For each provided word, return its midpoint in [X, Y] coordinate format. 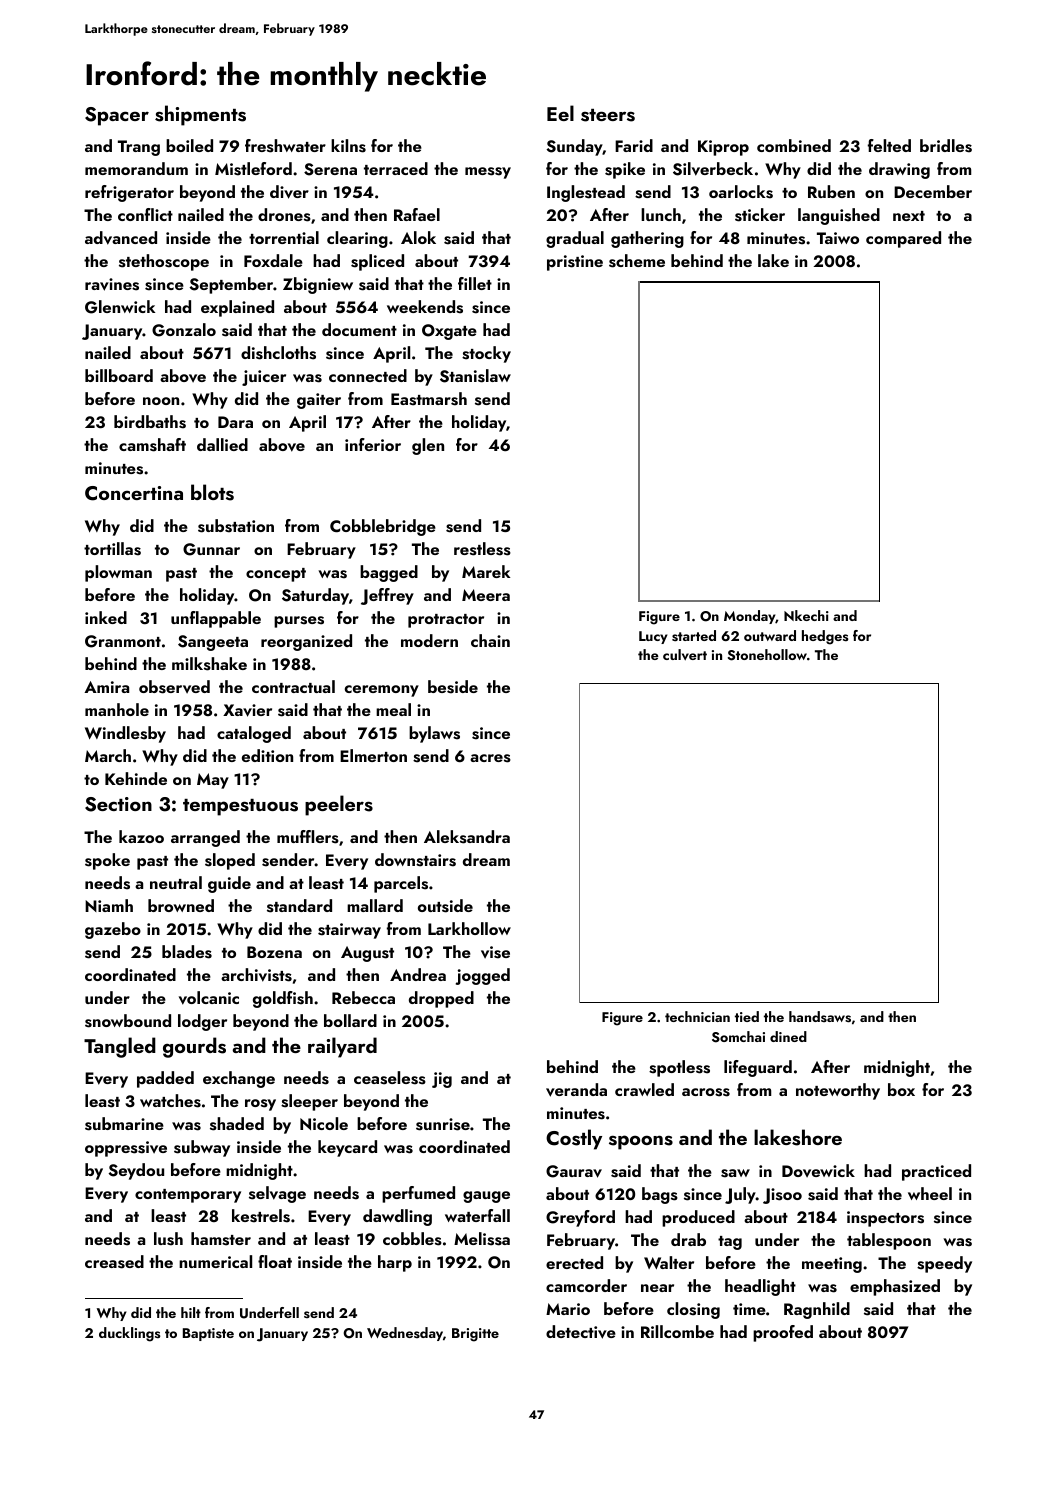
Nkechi [806, 615]
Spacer [117, 116]
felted [889, 145]
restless [482, 549]
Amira [106, 687]
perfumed [418, 1194]
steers [608, 115]
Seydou [136, 1171]
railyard [342, 1047]
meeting [832, 1265]
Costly [574, 1139]
